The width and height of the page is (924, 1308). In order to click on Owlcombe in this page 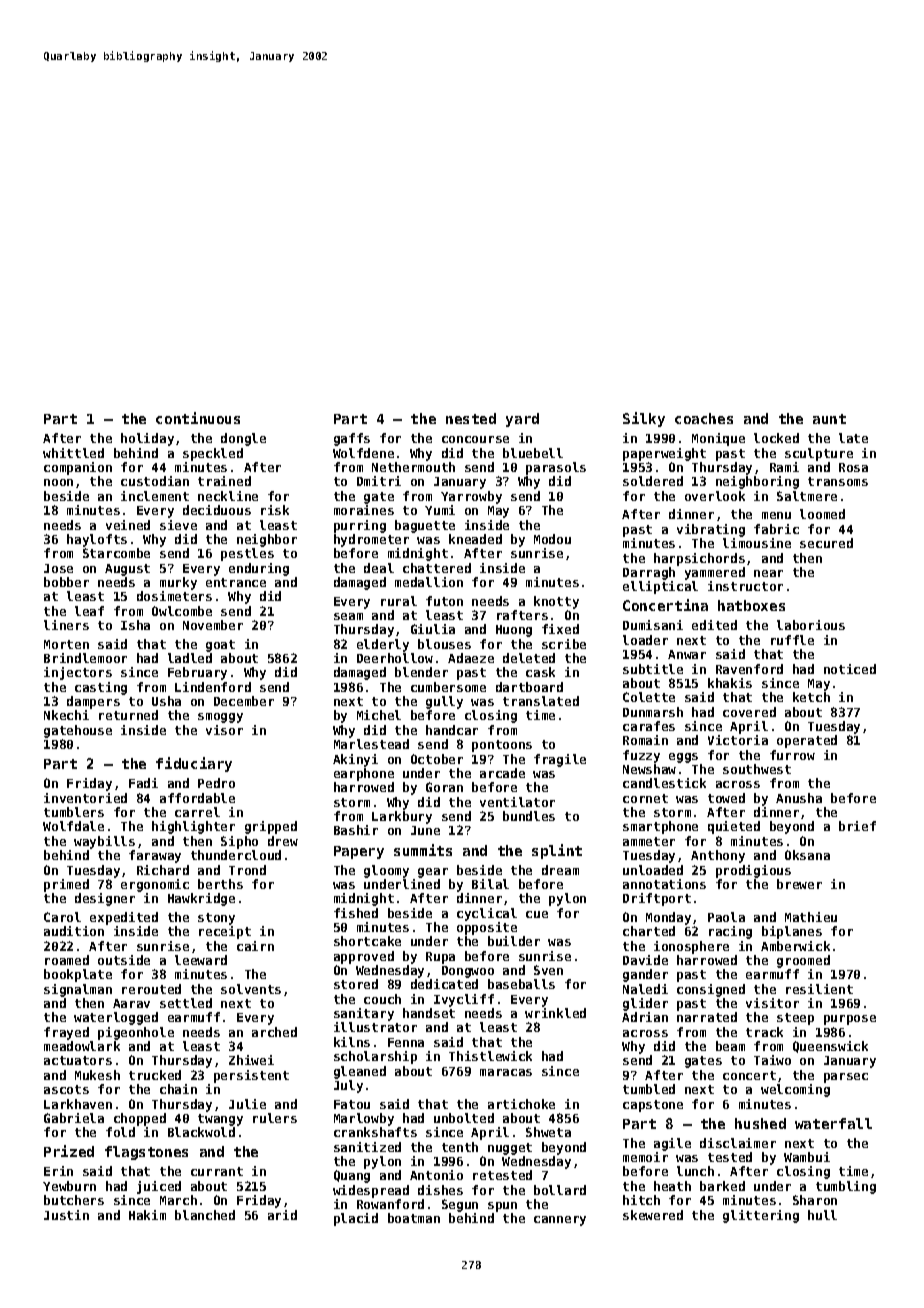, I will do `click(182, 611)`.
